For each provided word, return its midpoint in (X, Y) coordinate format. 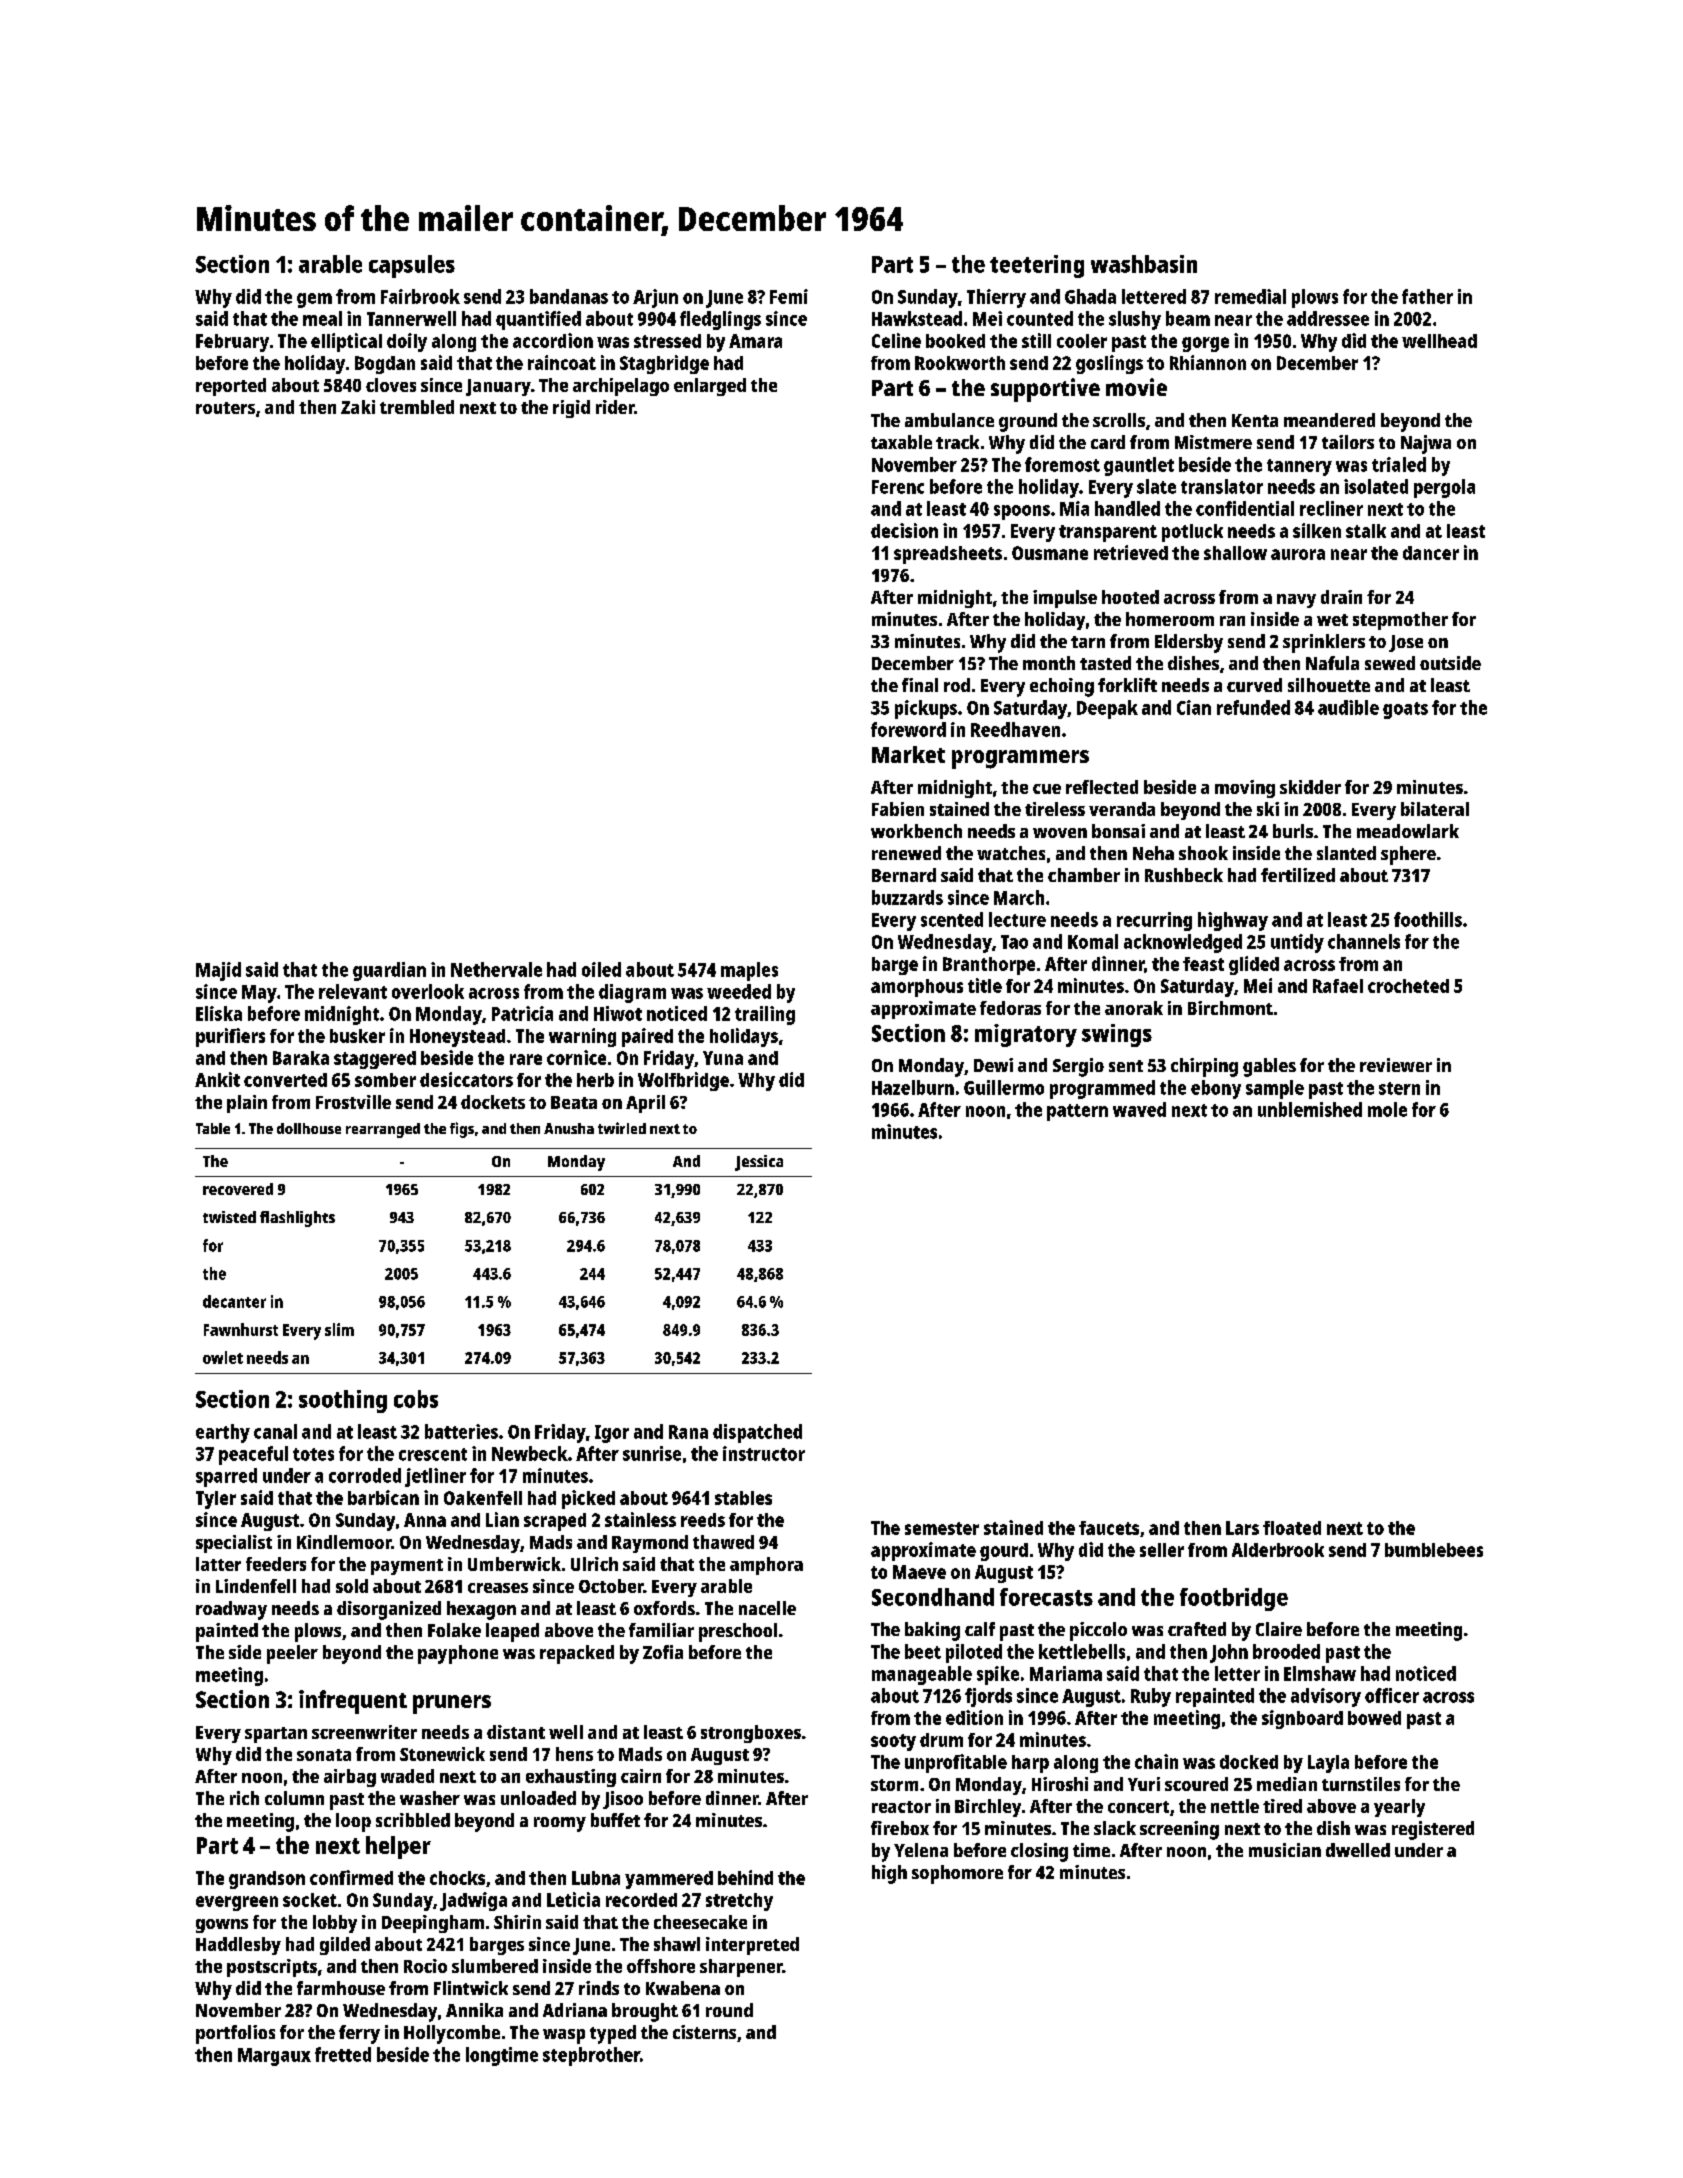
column (294, 1798)
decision (904, 530)
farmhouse (341, 1988)
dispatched (757, 1433)
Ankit (217, 1079)
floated (1292, 1528)
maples (749, 971)
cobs (416, 1399)
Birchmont (1230, 1008)
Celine (896, 340)
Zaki (358, 407)
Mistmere (1213, 442)
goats (1405, 710)
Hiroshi (1060, 1784)
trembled (417, 407)
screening (1179, 1830)
